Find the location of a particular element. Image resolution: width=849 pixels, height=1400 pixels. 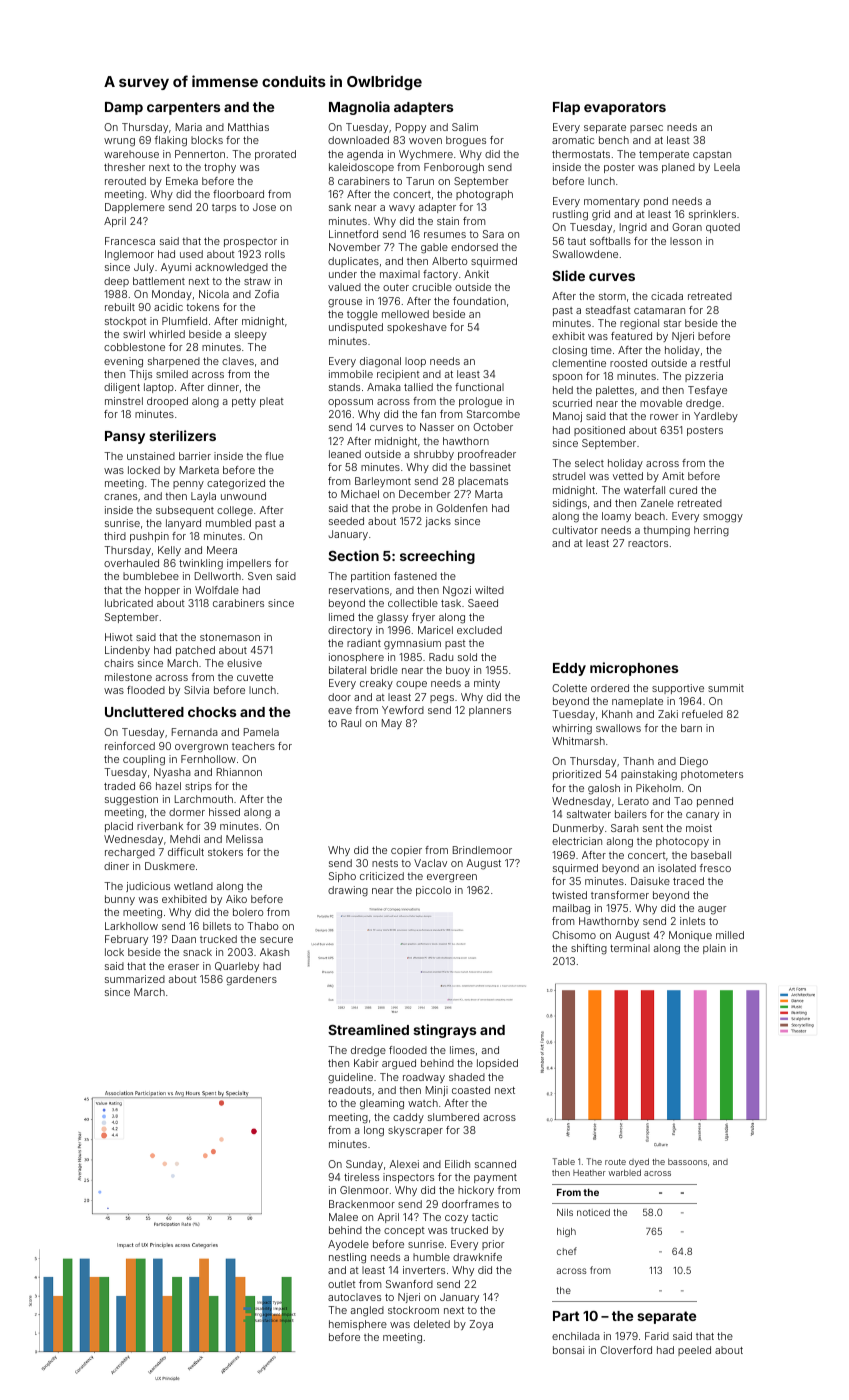

maximal is located at coordinates (400, 274).
